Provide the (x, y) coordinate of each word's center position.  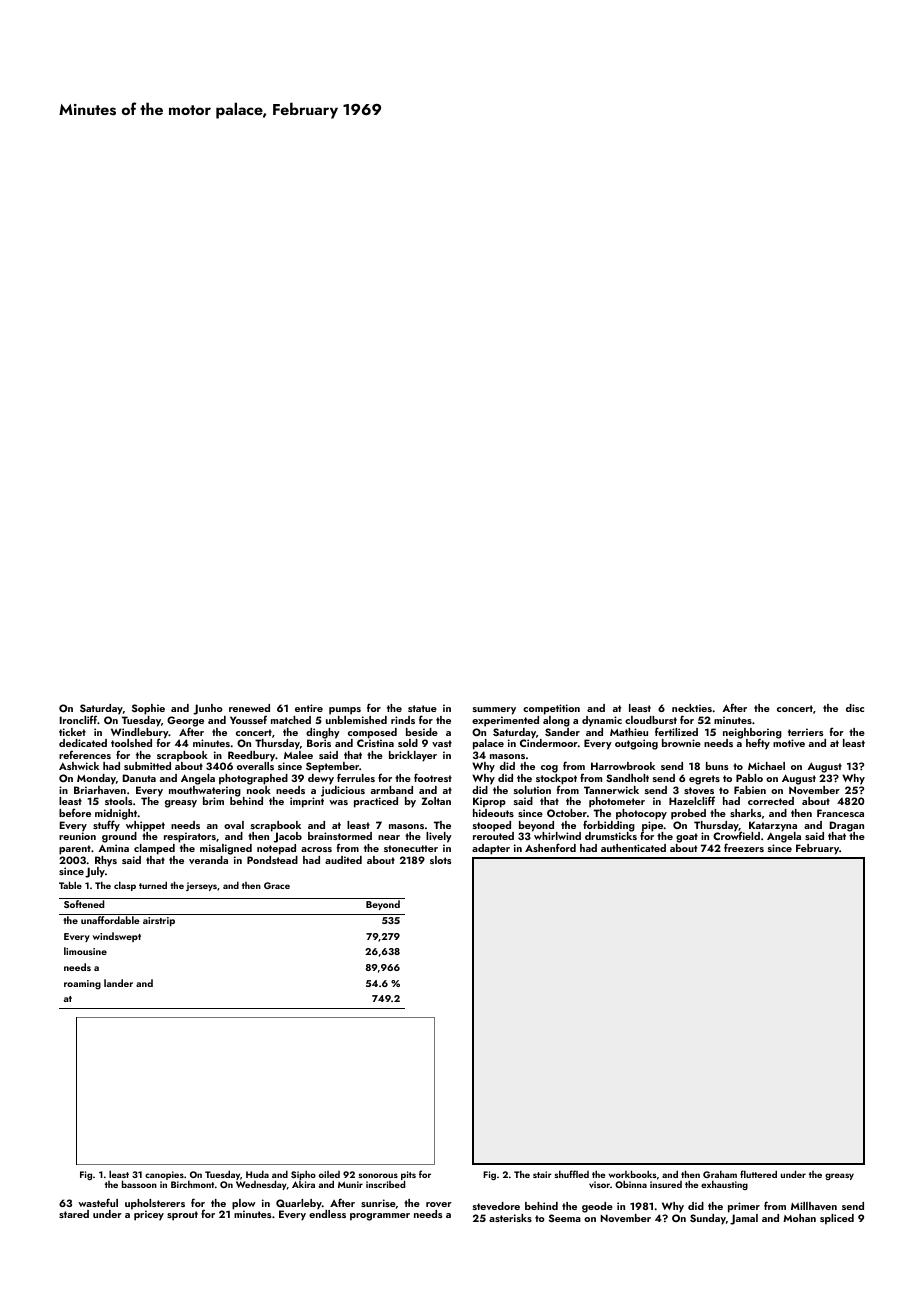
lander (118, 983)
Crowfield (736, 836)
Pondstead (272, 860)
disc (855, 708)
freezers (744, 847)
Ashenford (550, 847)
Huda (257, 1174)
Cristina (375, 743)
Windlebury (140, 733)
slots (440, 860)
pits (408, 1176)
